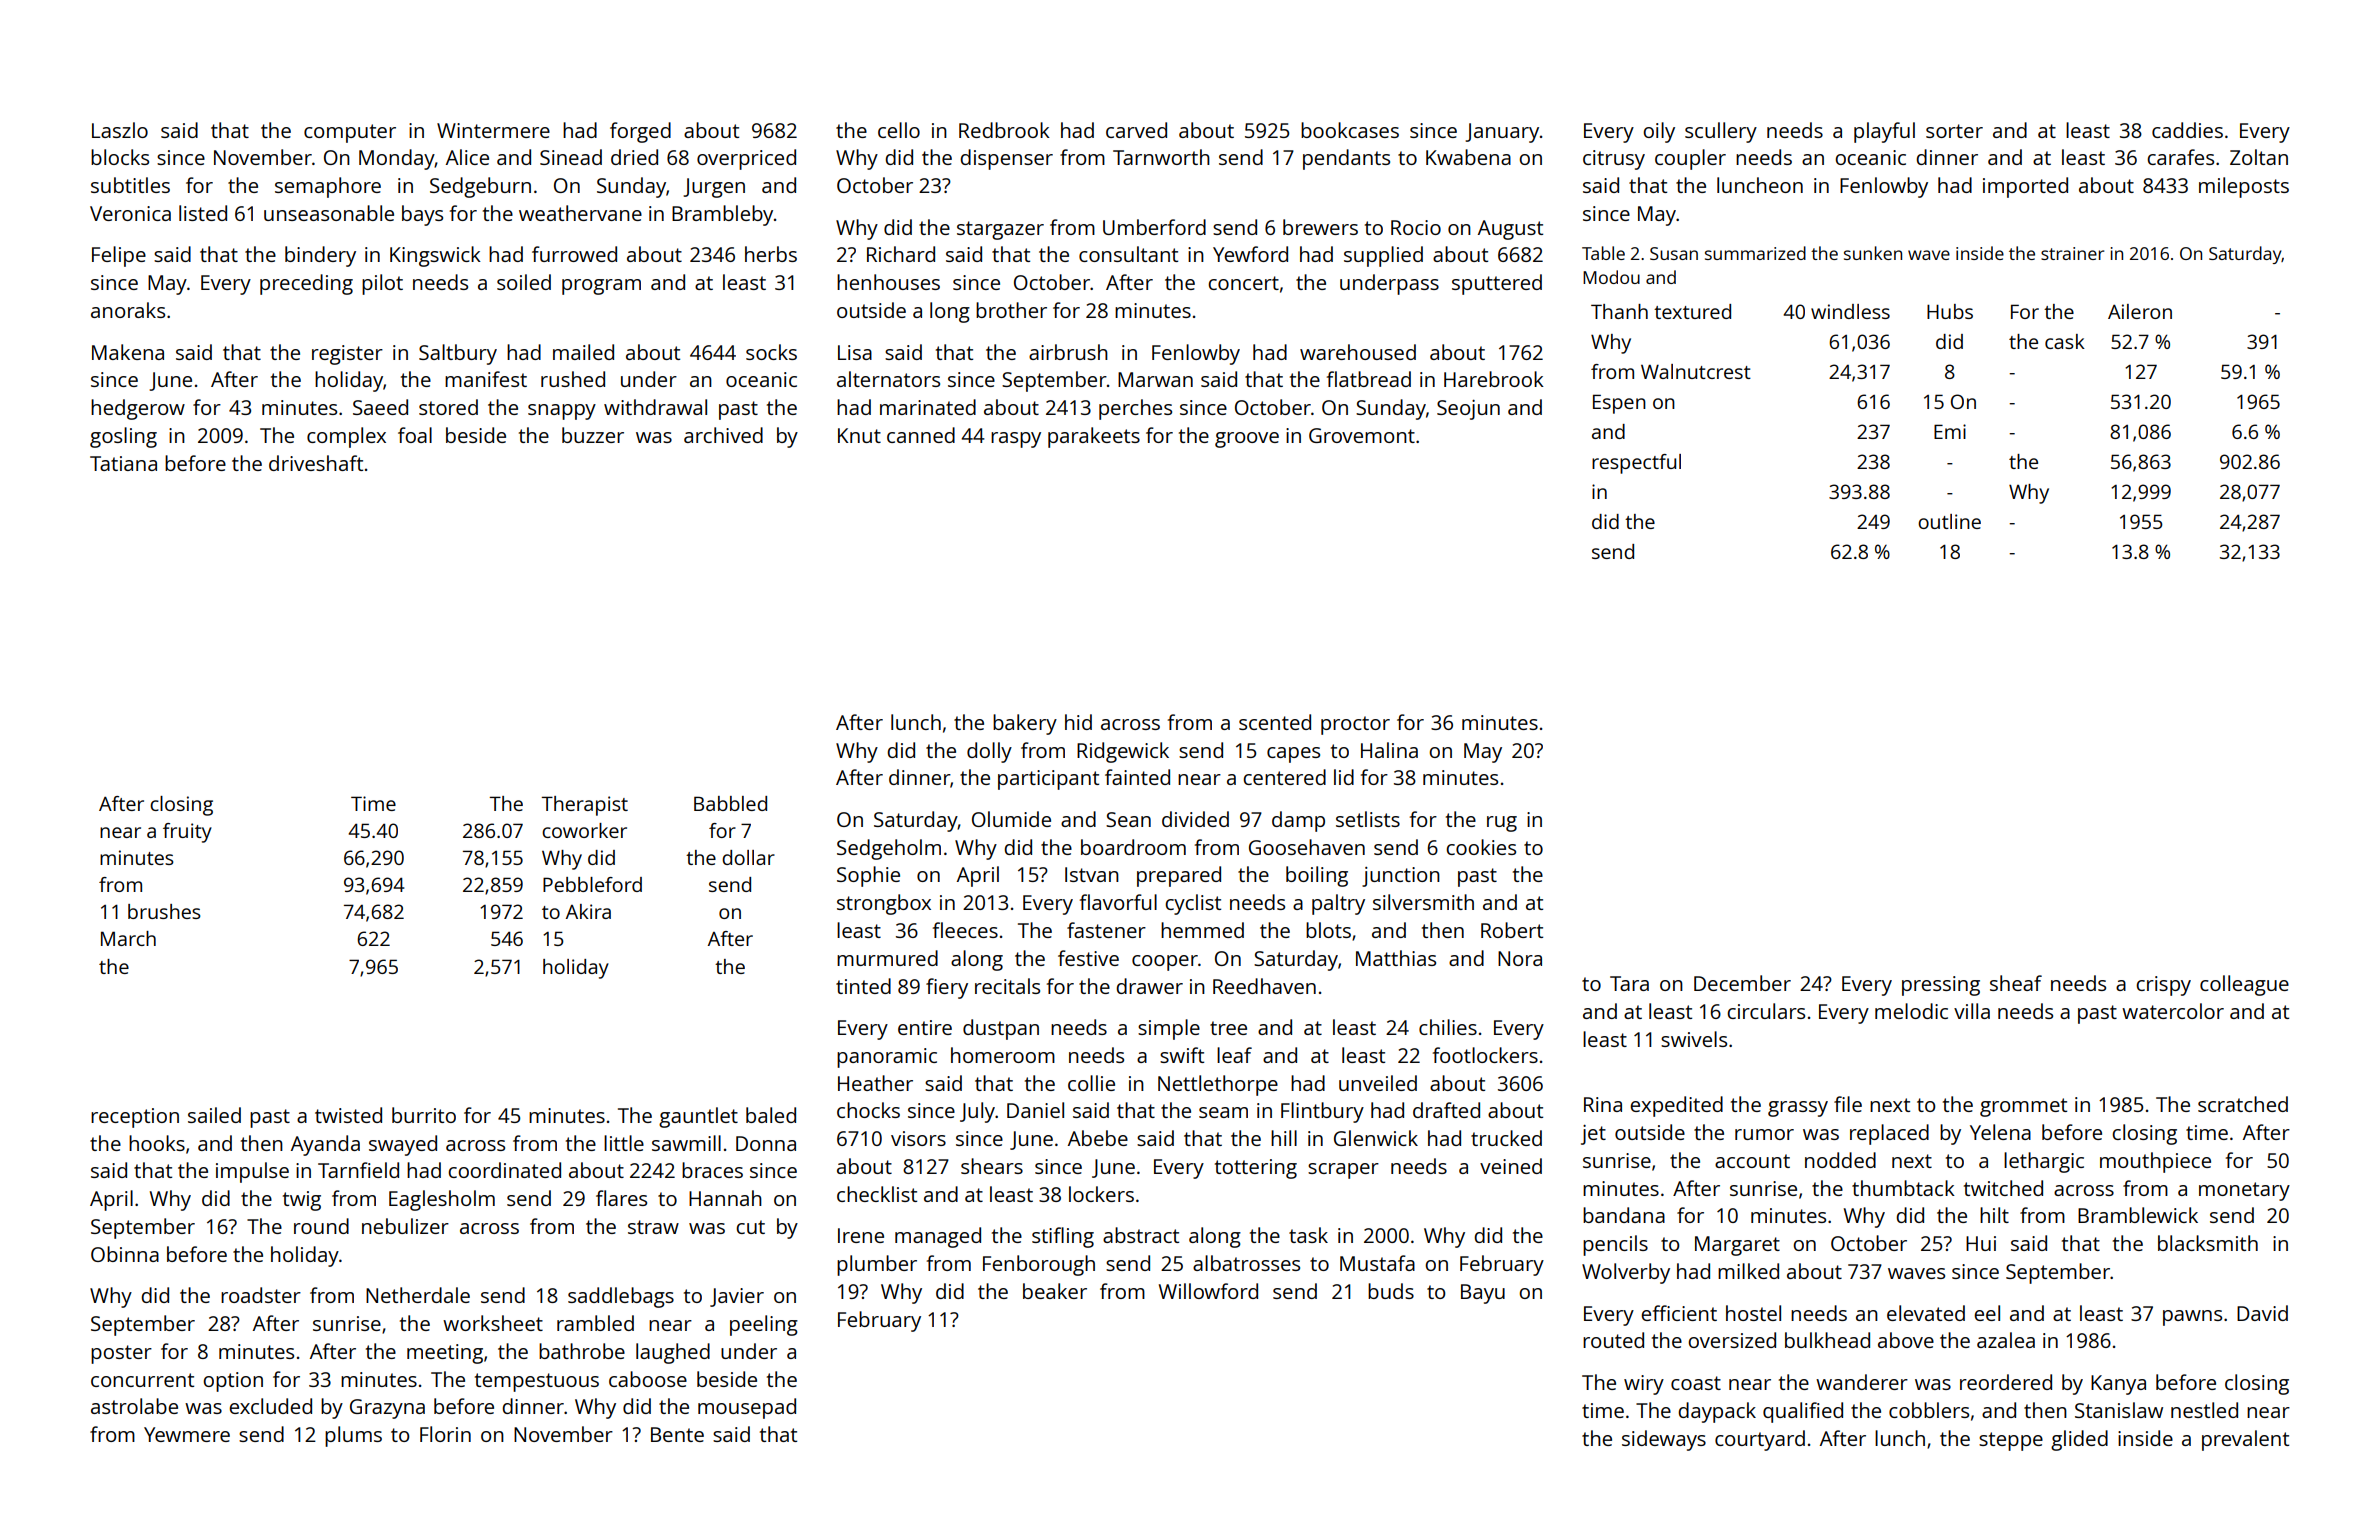  What do you see at coordinates (573, 379) in the screenshot?
I see `rushed` at bounding box center [573, 379].
